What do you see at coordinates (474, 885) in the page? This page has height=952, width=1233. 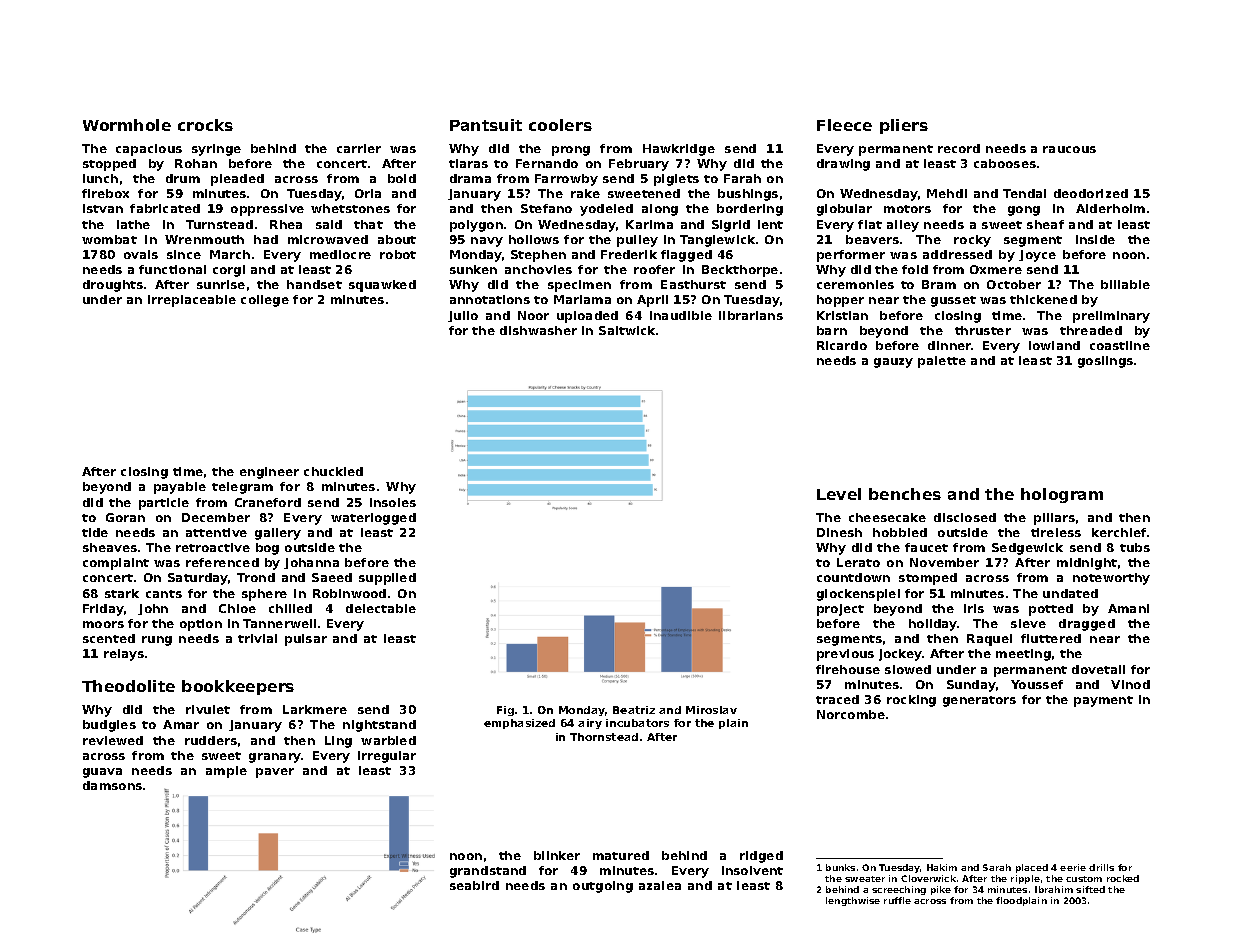 I see `seabird` at bounding box center [474, 885].
